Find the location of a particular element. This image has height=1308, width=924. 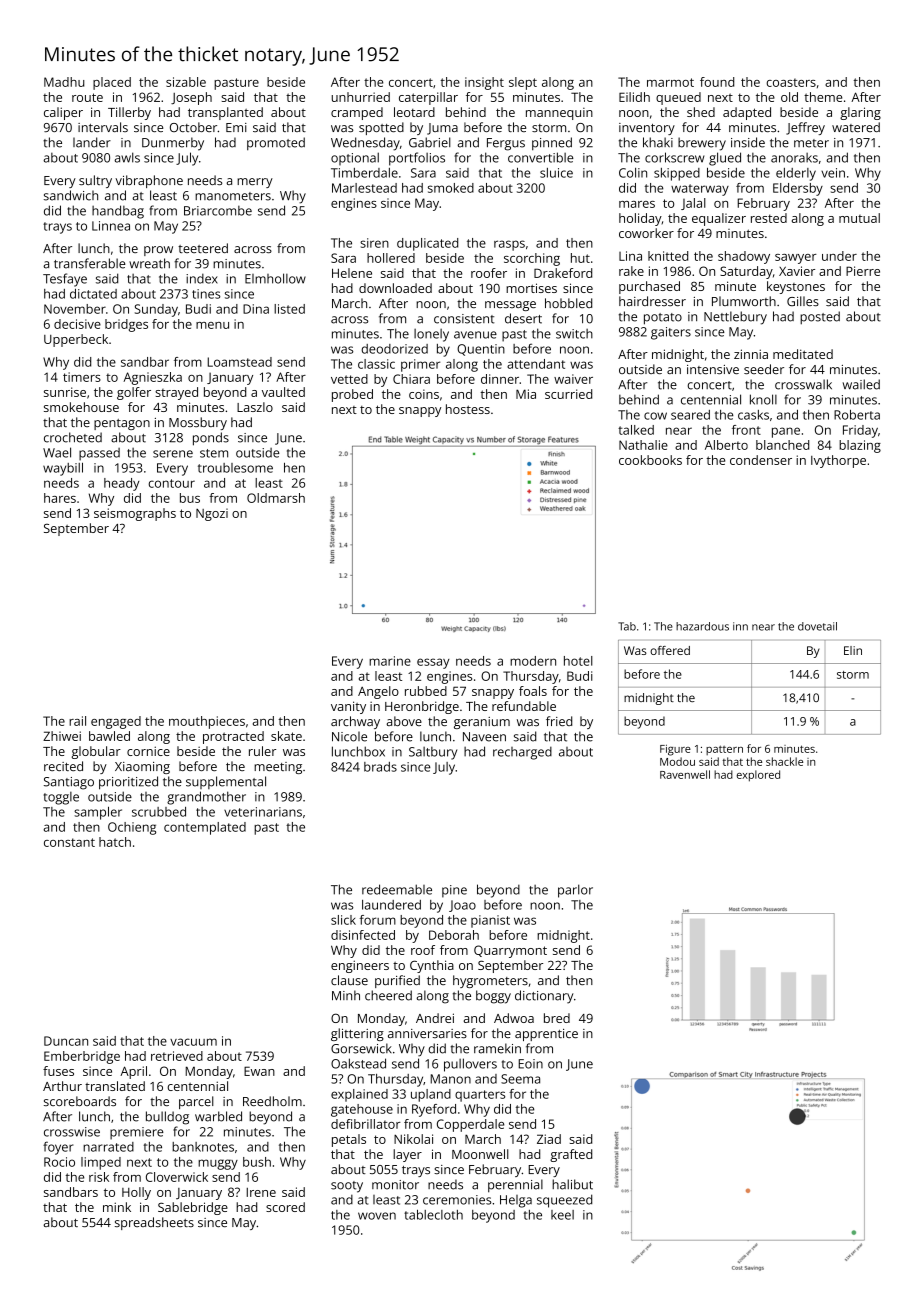

Quarrymont is located at coordinates (510, 951).
